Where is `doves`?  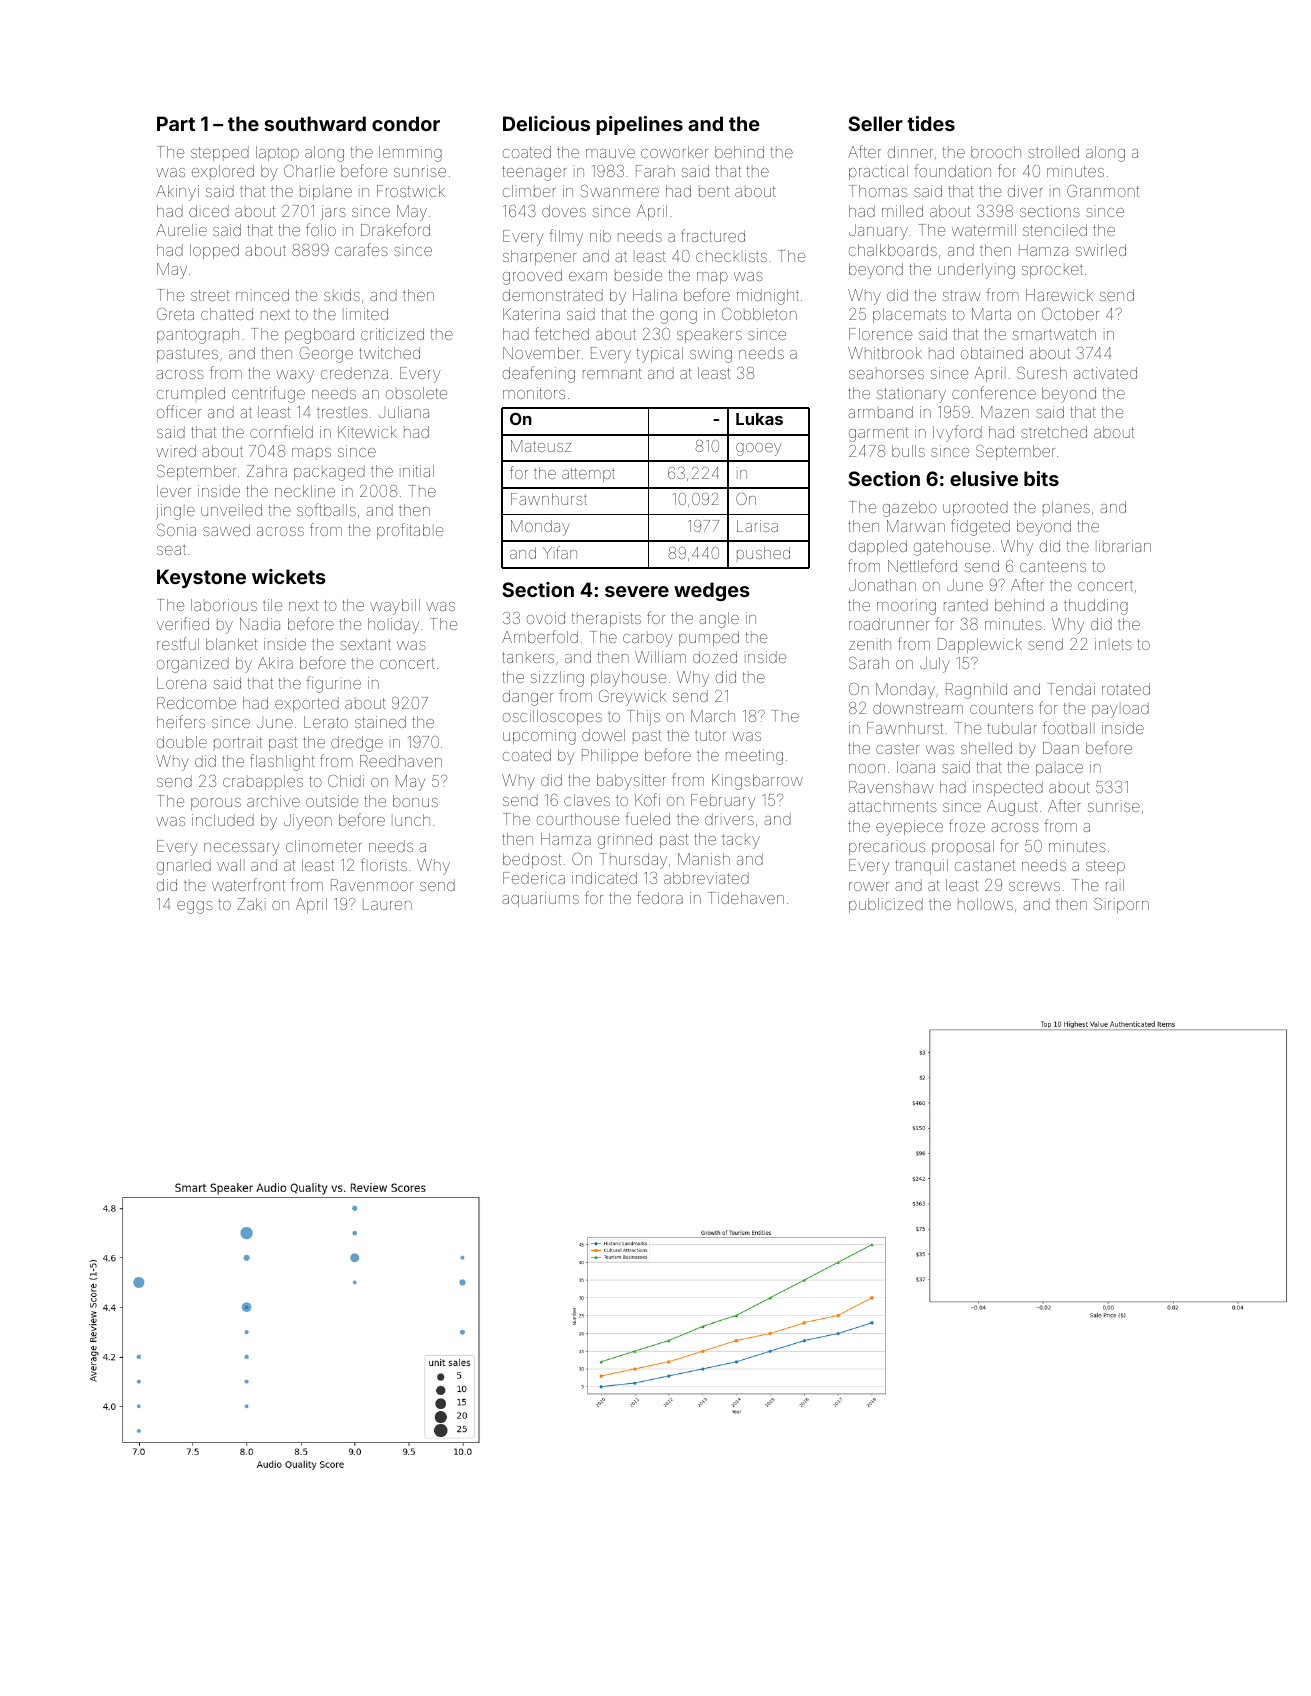
doves is located at coordinates (564, 211).
